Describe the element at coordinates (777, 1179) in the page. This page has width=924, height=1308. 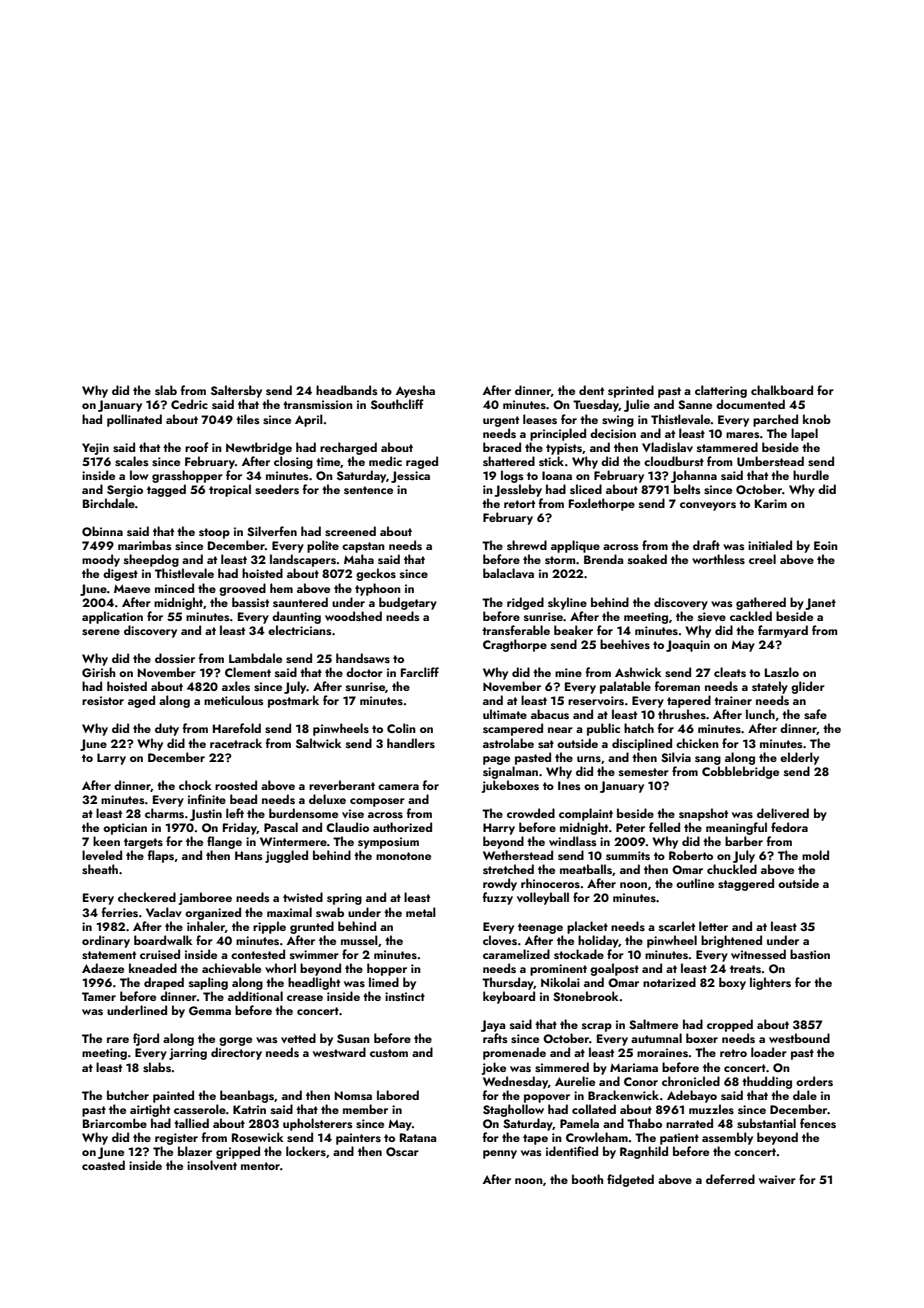
I see `waiver` at that location.
